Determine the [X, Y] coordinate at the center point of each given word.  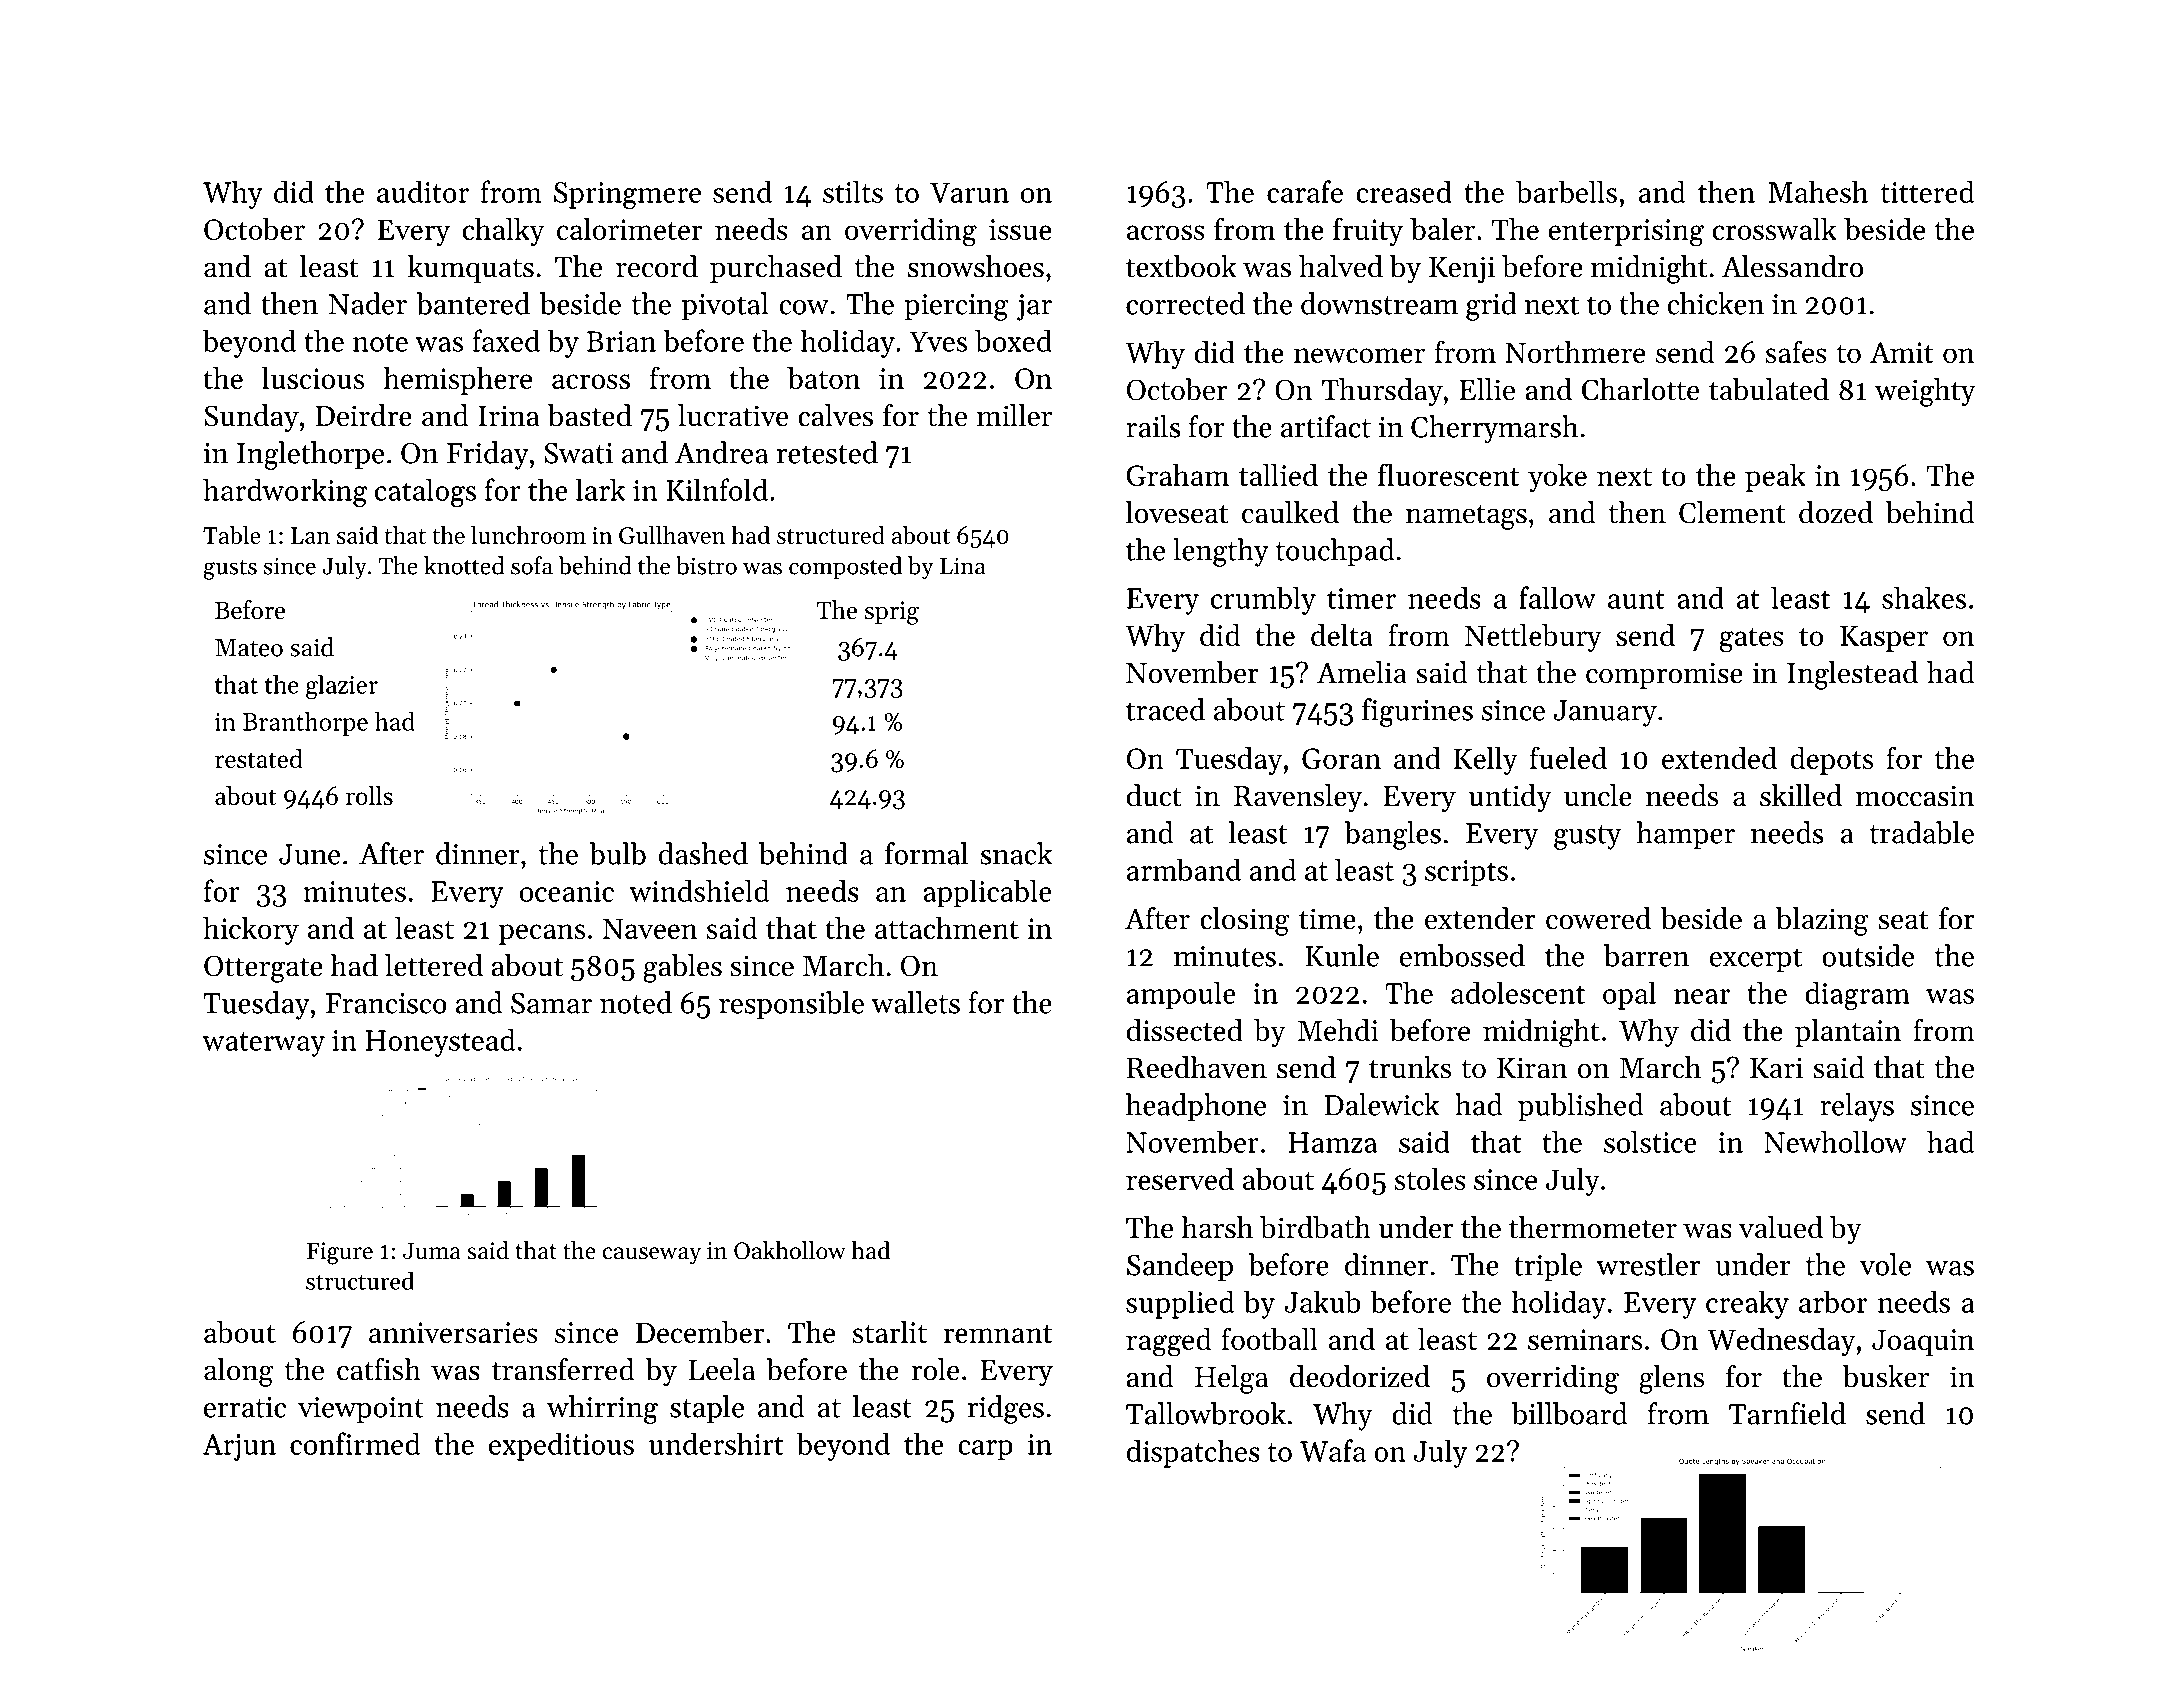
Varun [969, 193]
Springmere [627, 195]
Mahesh [1818, 192]
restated [259, 758]
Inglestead [1852, 675]
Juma [432, 1251]
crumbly [1263, 601]
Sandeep [1180, 1267]
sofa [532, 565]
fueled [1568, 757]
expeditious [561, 1446]
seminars [1585, 1339]
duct [1154, 795]
